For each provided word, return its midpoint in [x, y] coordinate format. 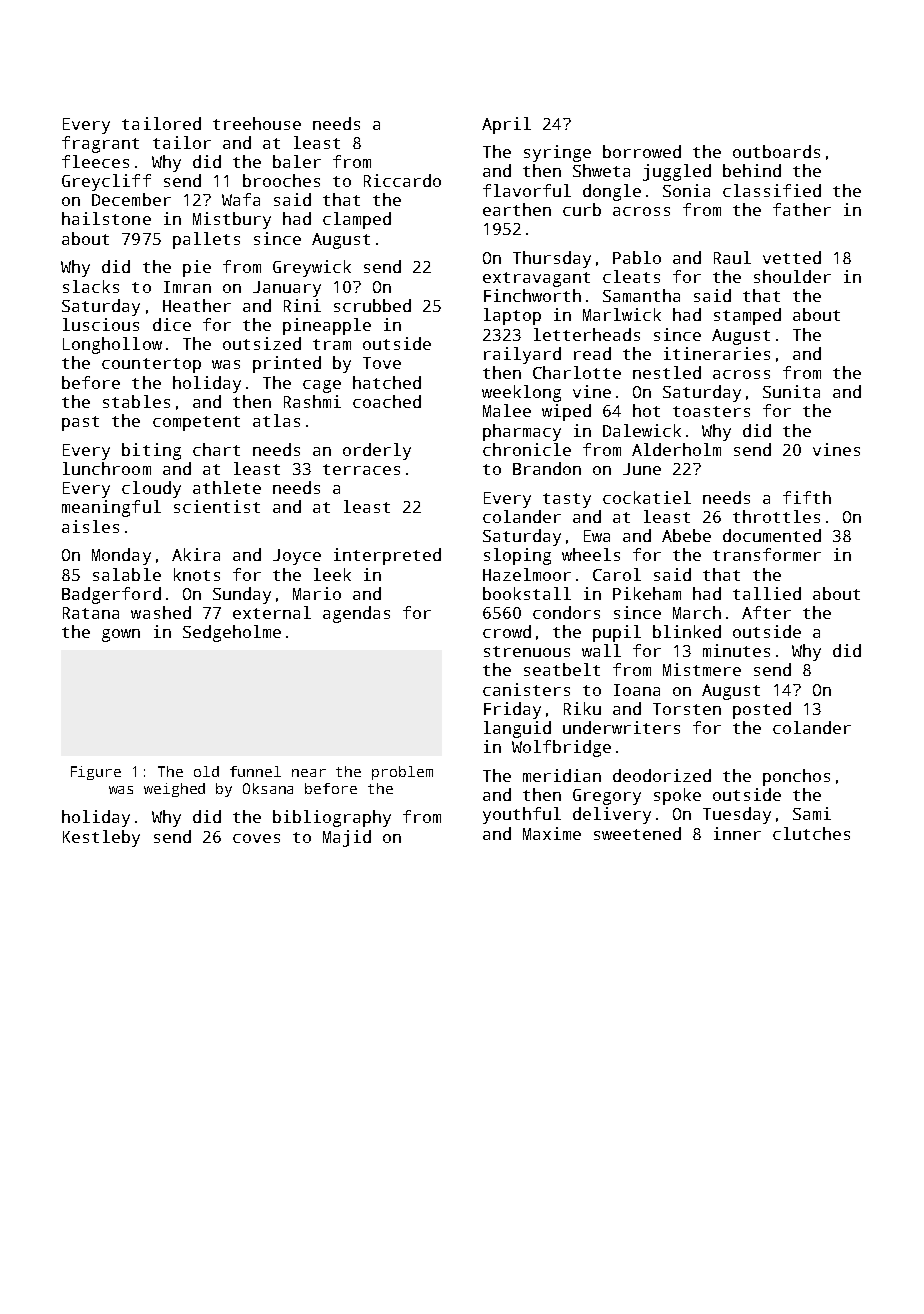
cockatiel [647, 497]
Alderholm [676, 449]
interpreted [387, 556]
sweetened [637, 833]
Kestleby [101, 838]
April [506, 125]
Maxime [552, 833]
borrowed [642, 151]
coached [387, 401]
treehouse [257, 123]
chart [216, 449]
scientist [217, 506]
